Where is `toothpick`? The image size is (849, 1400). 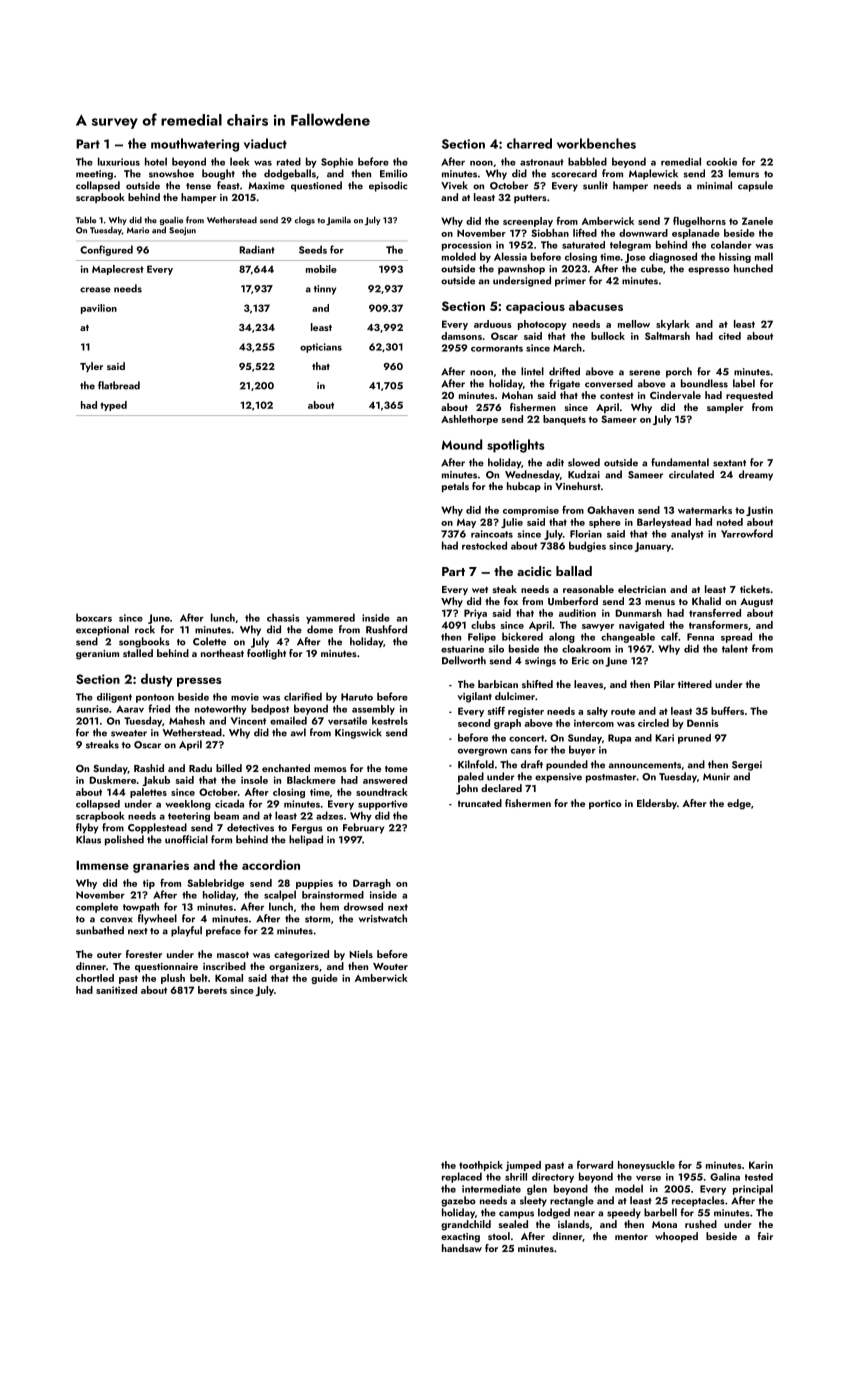 toothpick is located at coordinates (481, 1166).
